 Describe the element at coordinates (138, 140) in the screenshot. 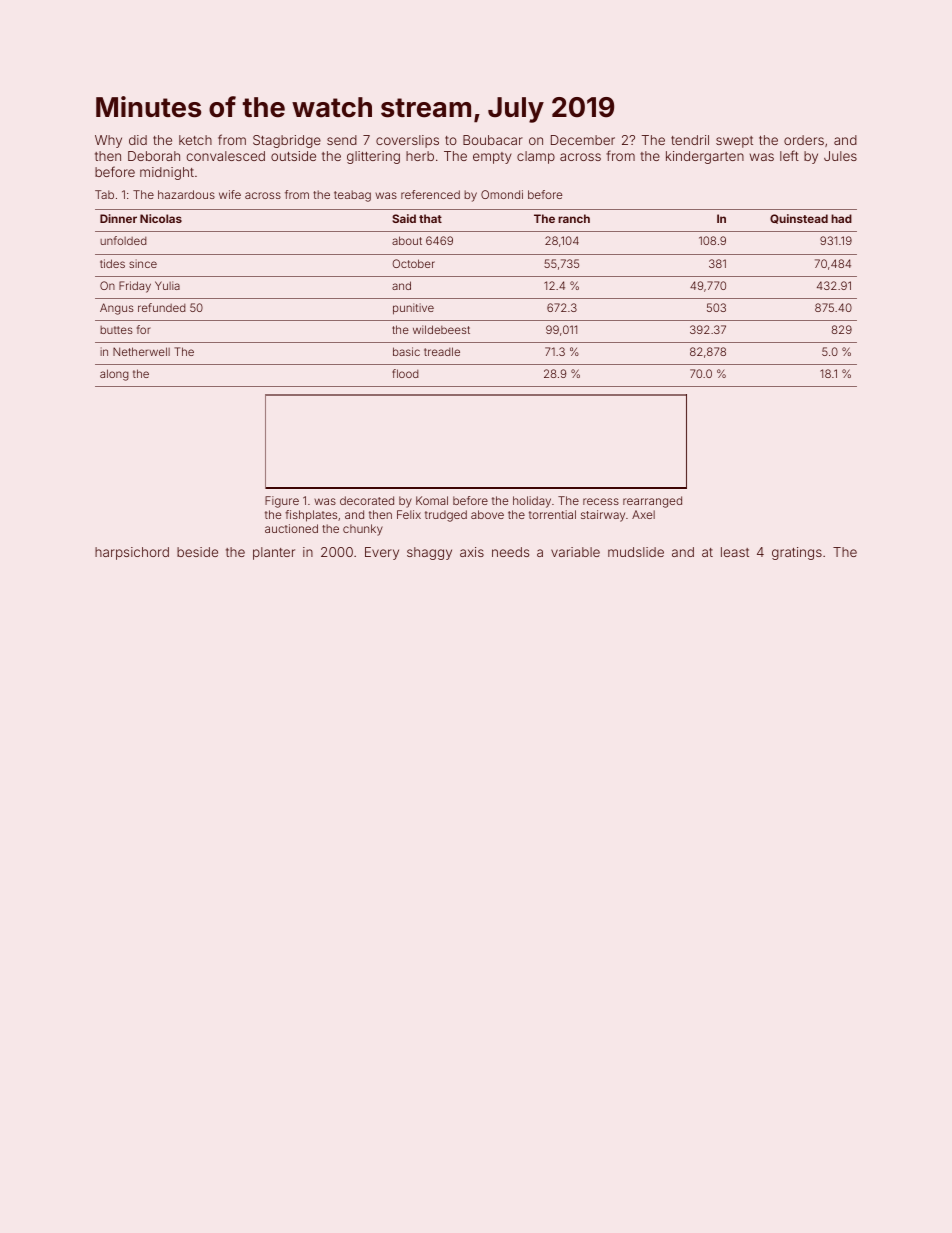

I see `did` at that location.
